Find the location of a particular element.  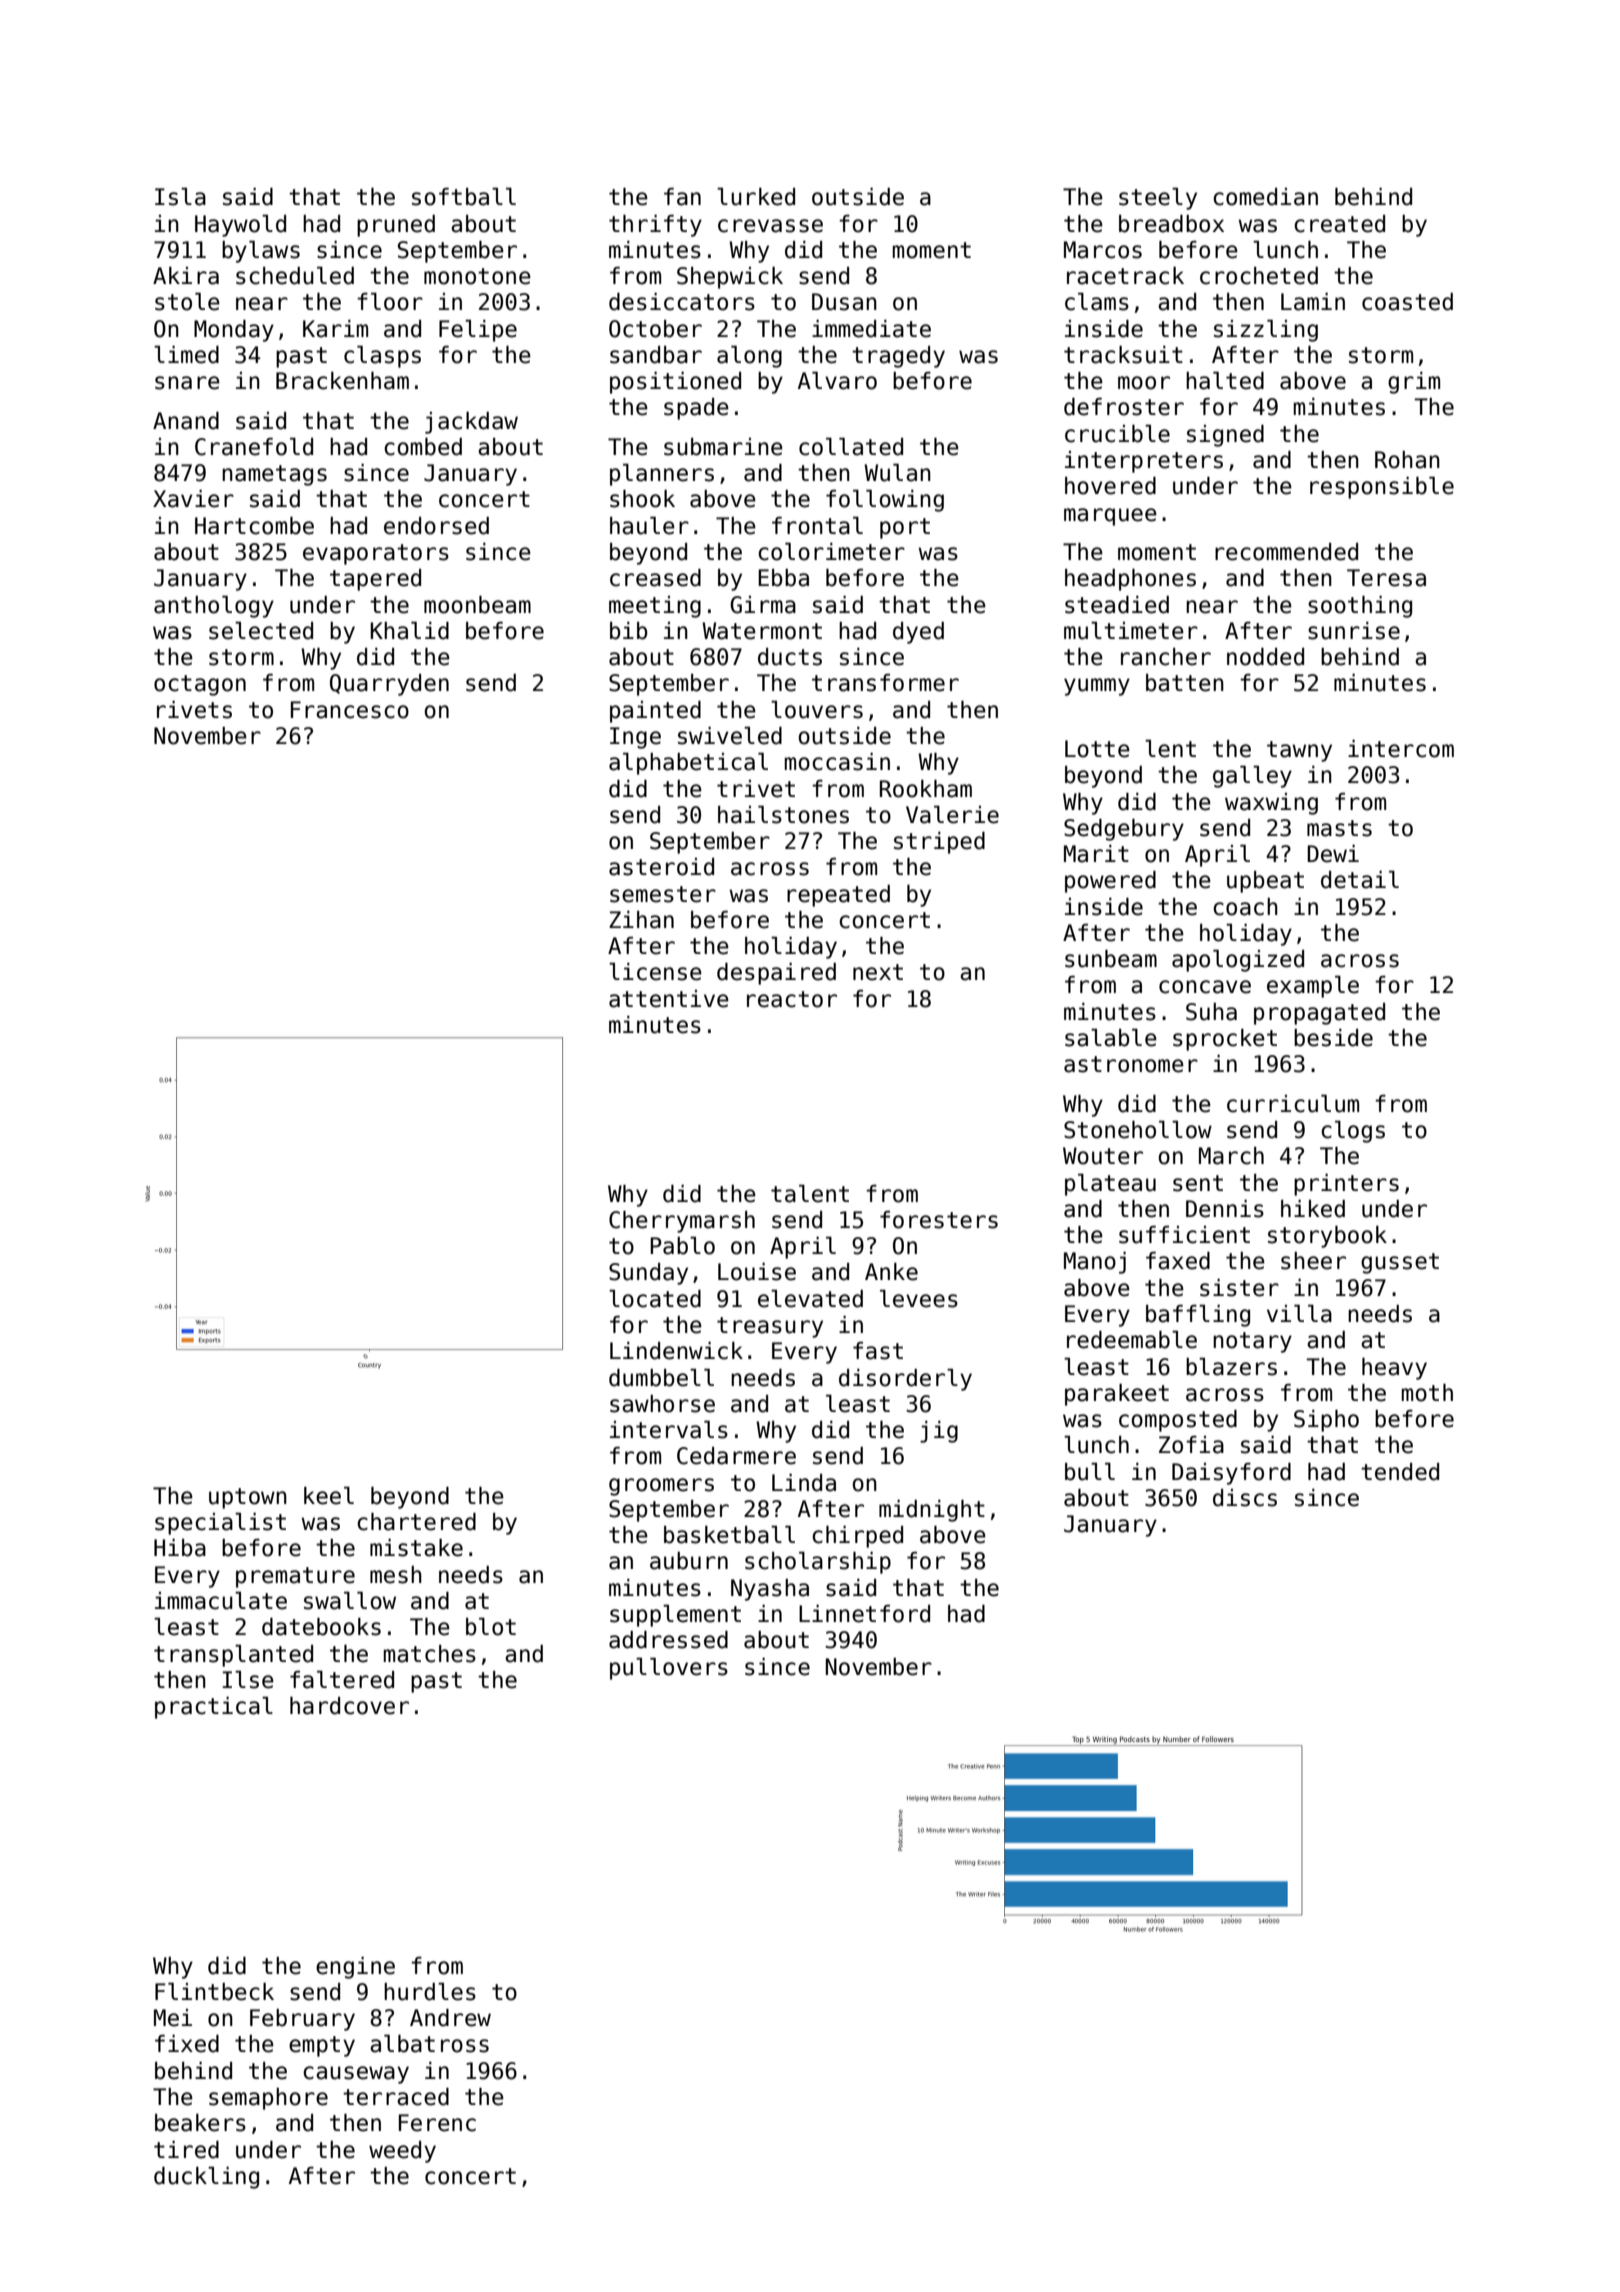

marquee is located at coordinates (1110, 517).
